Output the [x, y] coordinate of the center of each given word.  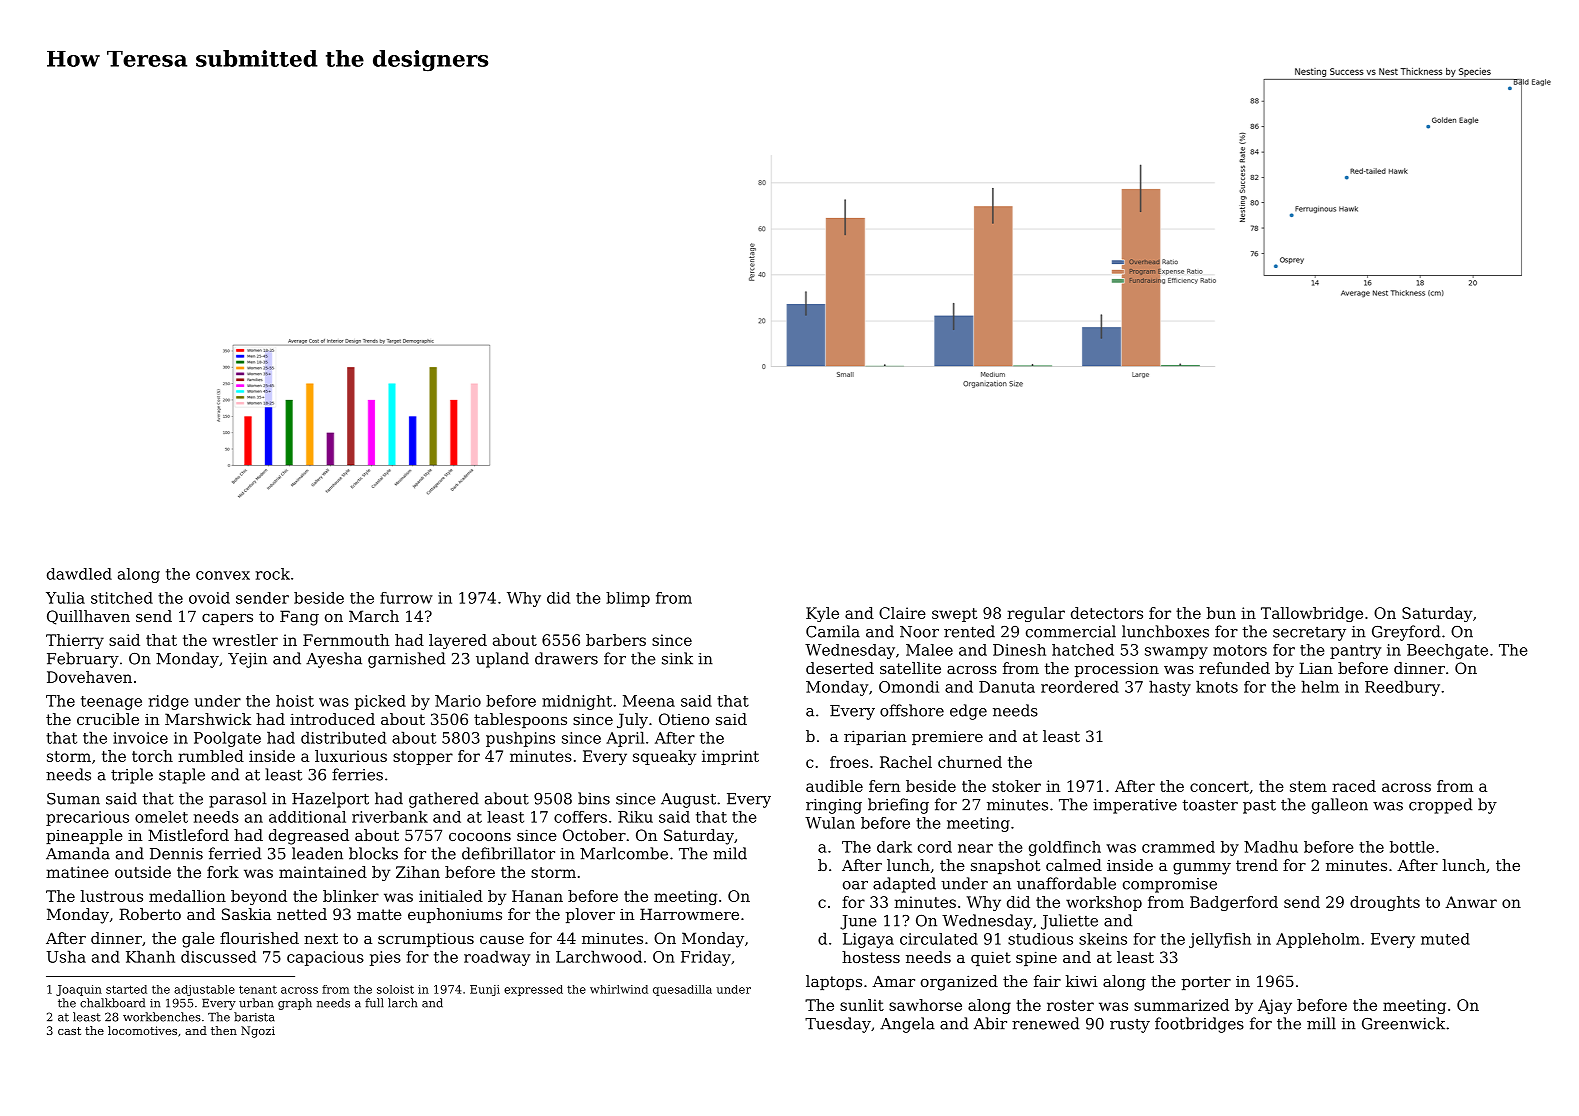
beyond [259, 897]
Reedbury [1402, 688]
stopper [423, 758]
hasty [1170, 688]
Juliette [1069, 922]
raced [1354, 786]
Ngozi [258, 1032]
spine [1036, 958]
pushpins [520, 739]
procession [1117, 670]
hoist [295, 701]
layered [458, 641]
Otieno [684, 719]
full [374, 1003]
